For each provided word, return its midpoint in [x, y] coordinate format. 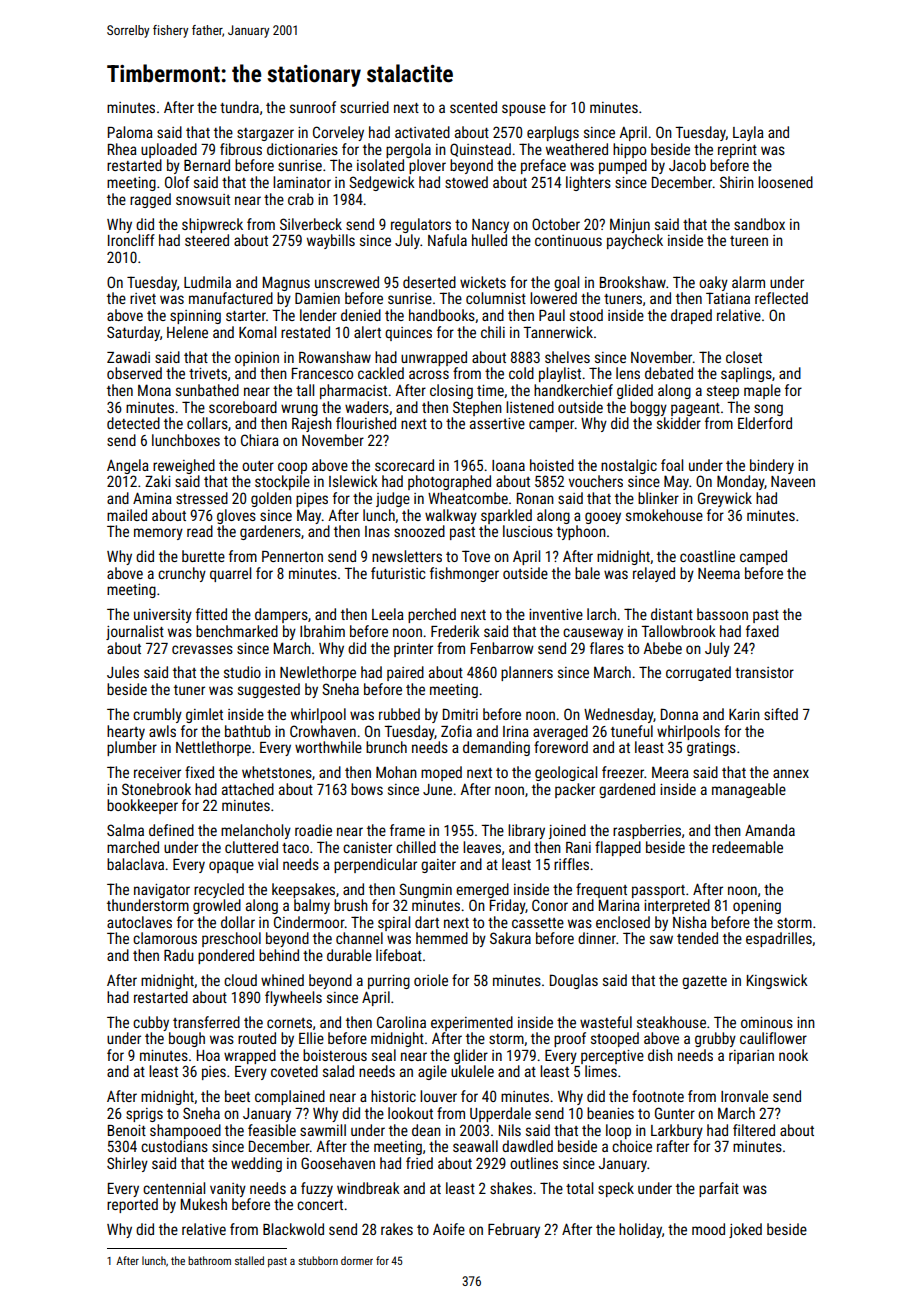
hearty [126, 732]
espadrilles [779, 939]
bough [187, 1039]
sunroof [313, 107]
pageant [695, 409]
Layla [748, 133]
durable [349, 955]
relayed [654, 574]
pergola [408, 150]
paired [405, 673]
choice [632, 1146]
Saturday [133, 333]
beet [237, 1096]
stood [586, 315]
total [579, 1188]
